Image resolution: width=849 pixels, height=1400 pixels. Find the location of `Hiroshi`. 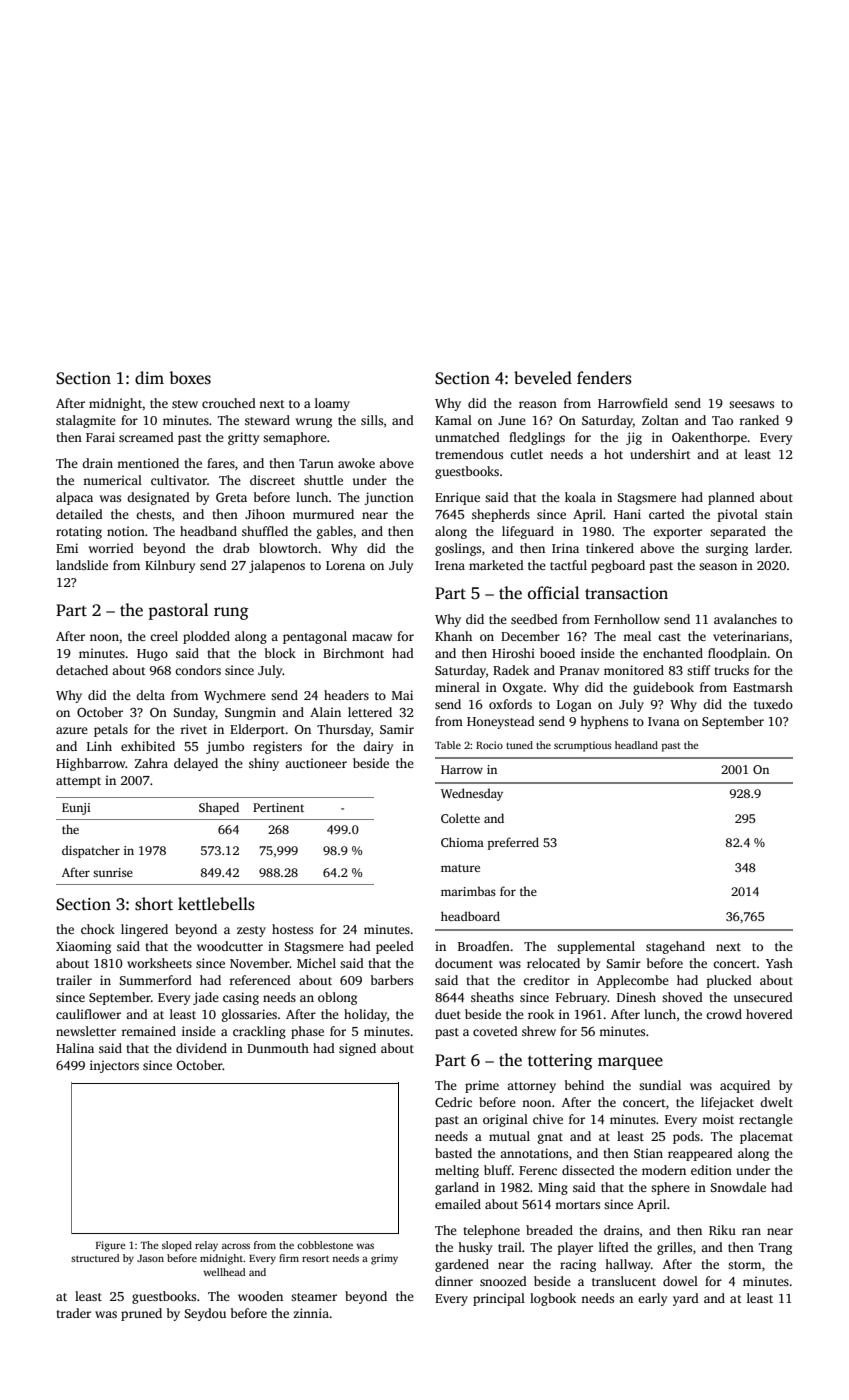

Hiroshi is located at coordinates (513, 653).
